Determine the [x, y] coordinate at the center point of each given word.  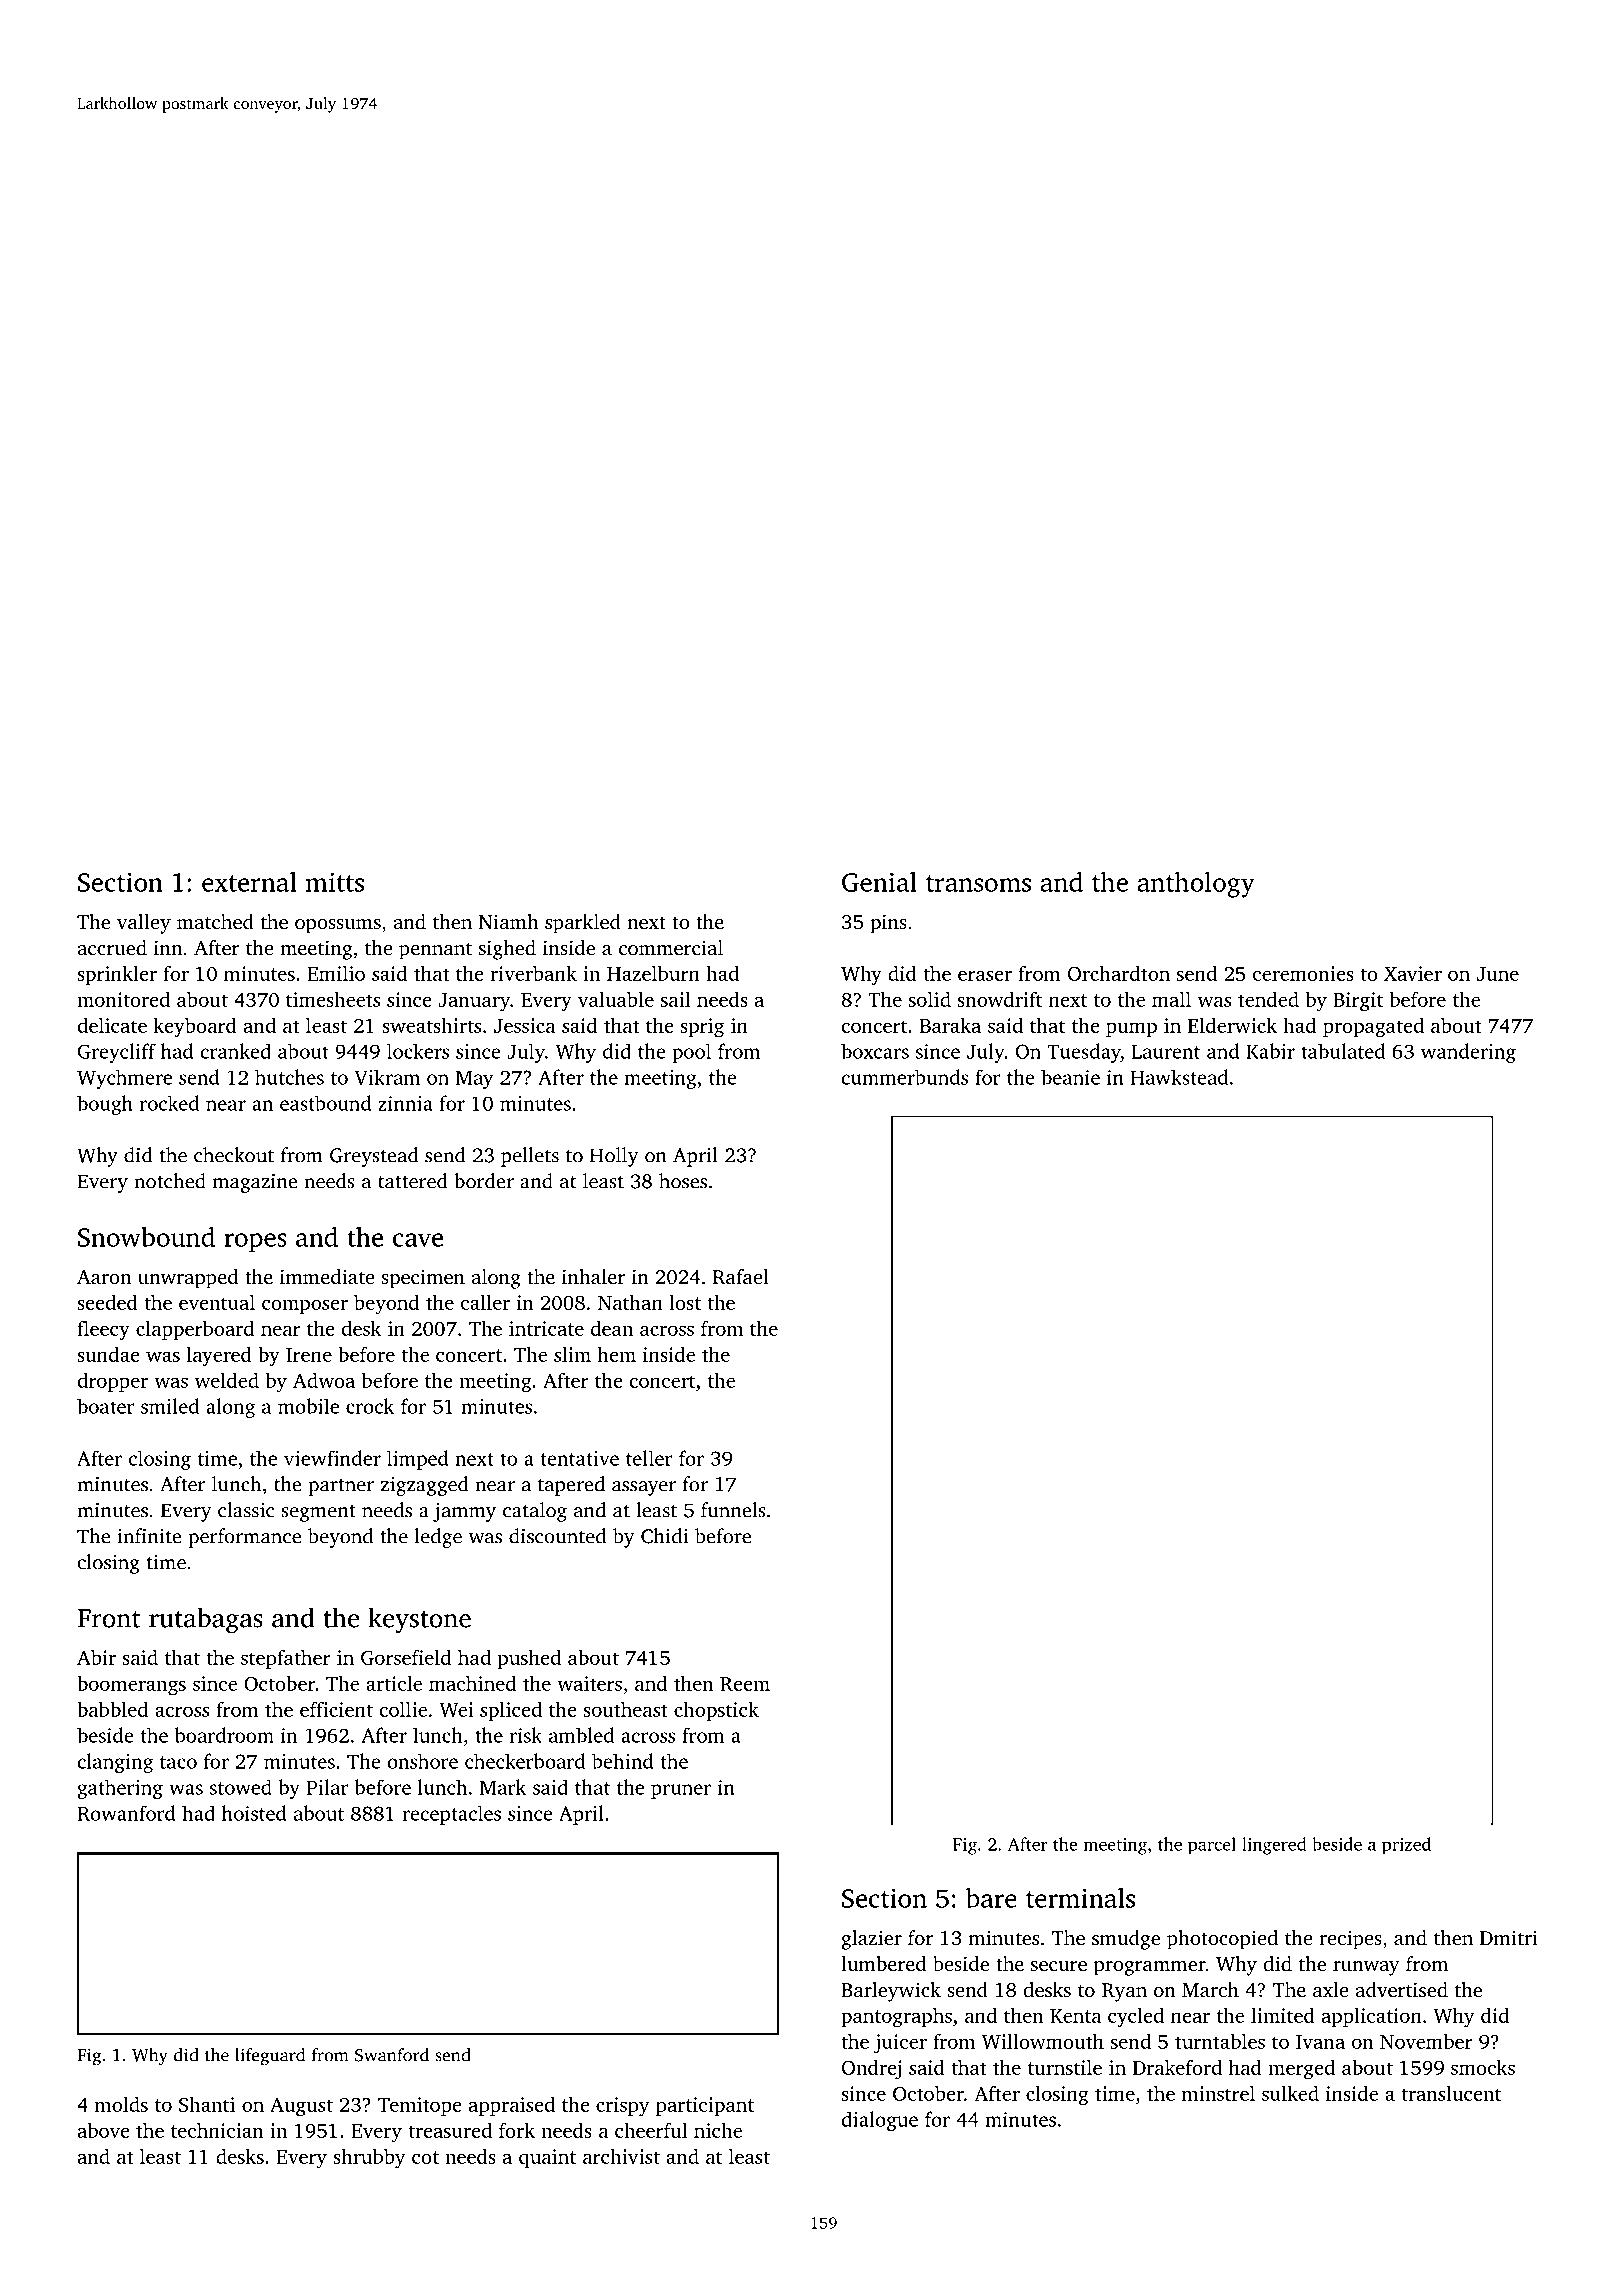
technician [217, 2130]
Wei [456, 1709]
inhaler [593, 1276]
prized [1406, 1846]
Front [109, 1618]
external [249, 882]
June [1498, 974]
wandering [1468, 1053]
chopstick [716, 1711]
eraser [985, 975]
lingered [1274, 1846]
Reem [745, 1684]
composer [305, 1306]
